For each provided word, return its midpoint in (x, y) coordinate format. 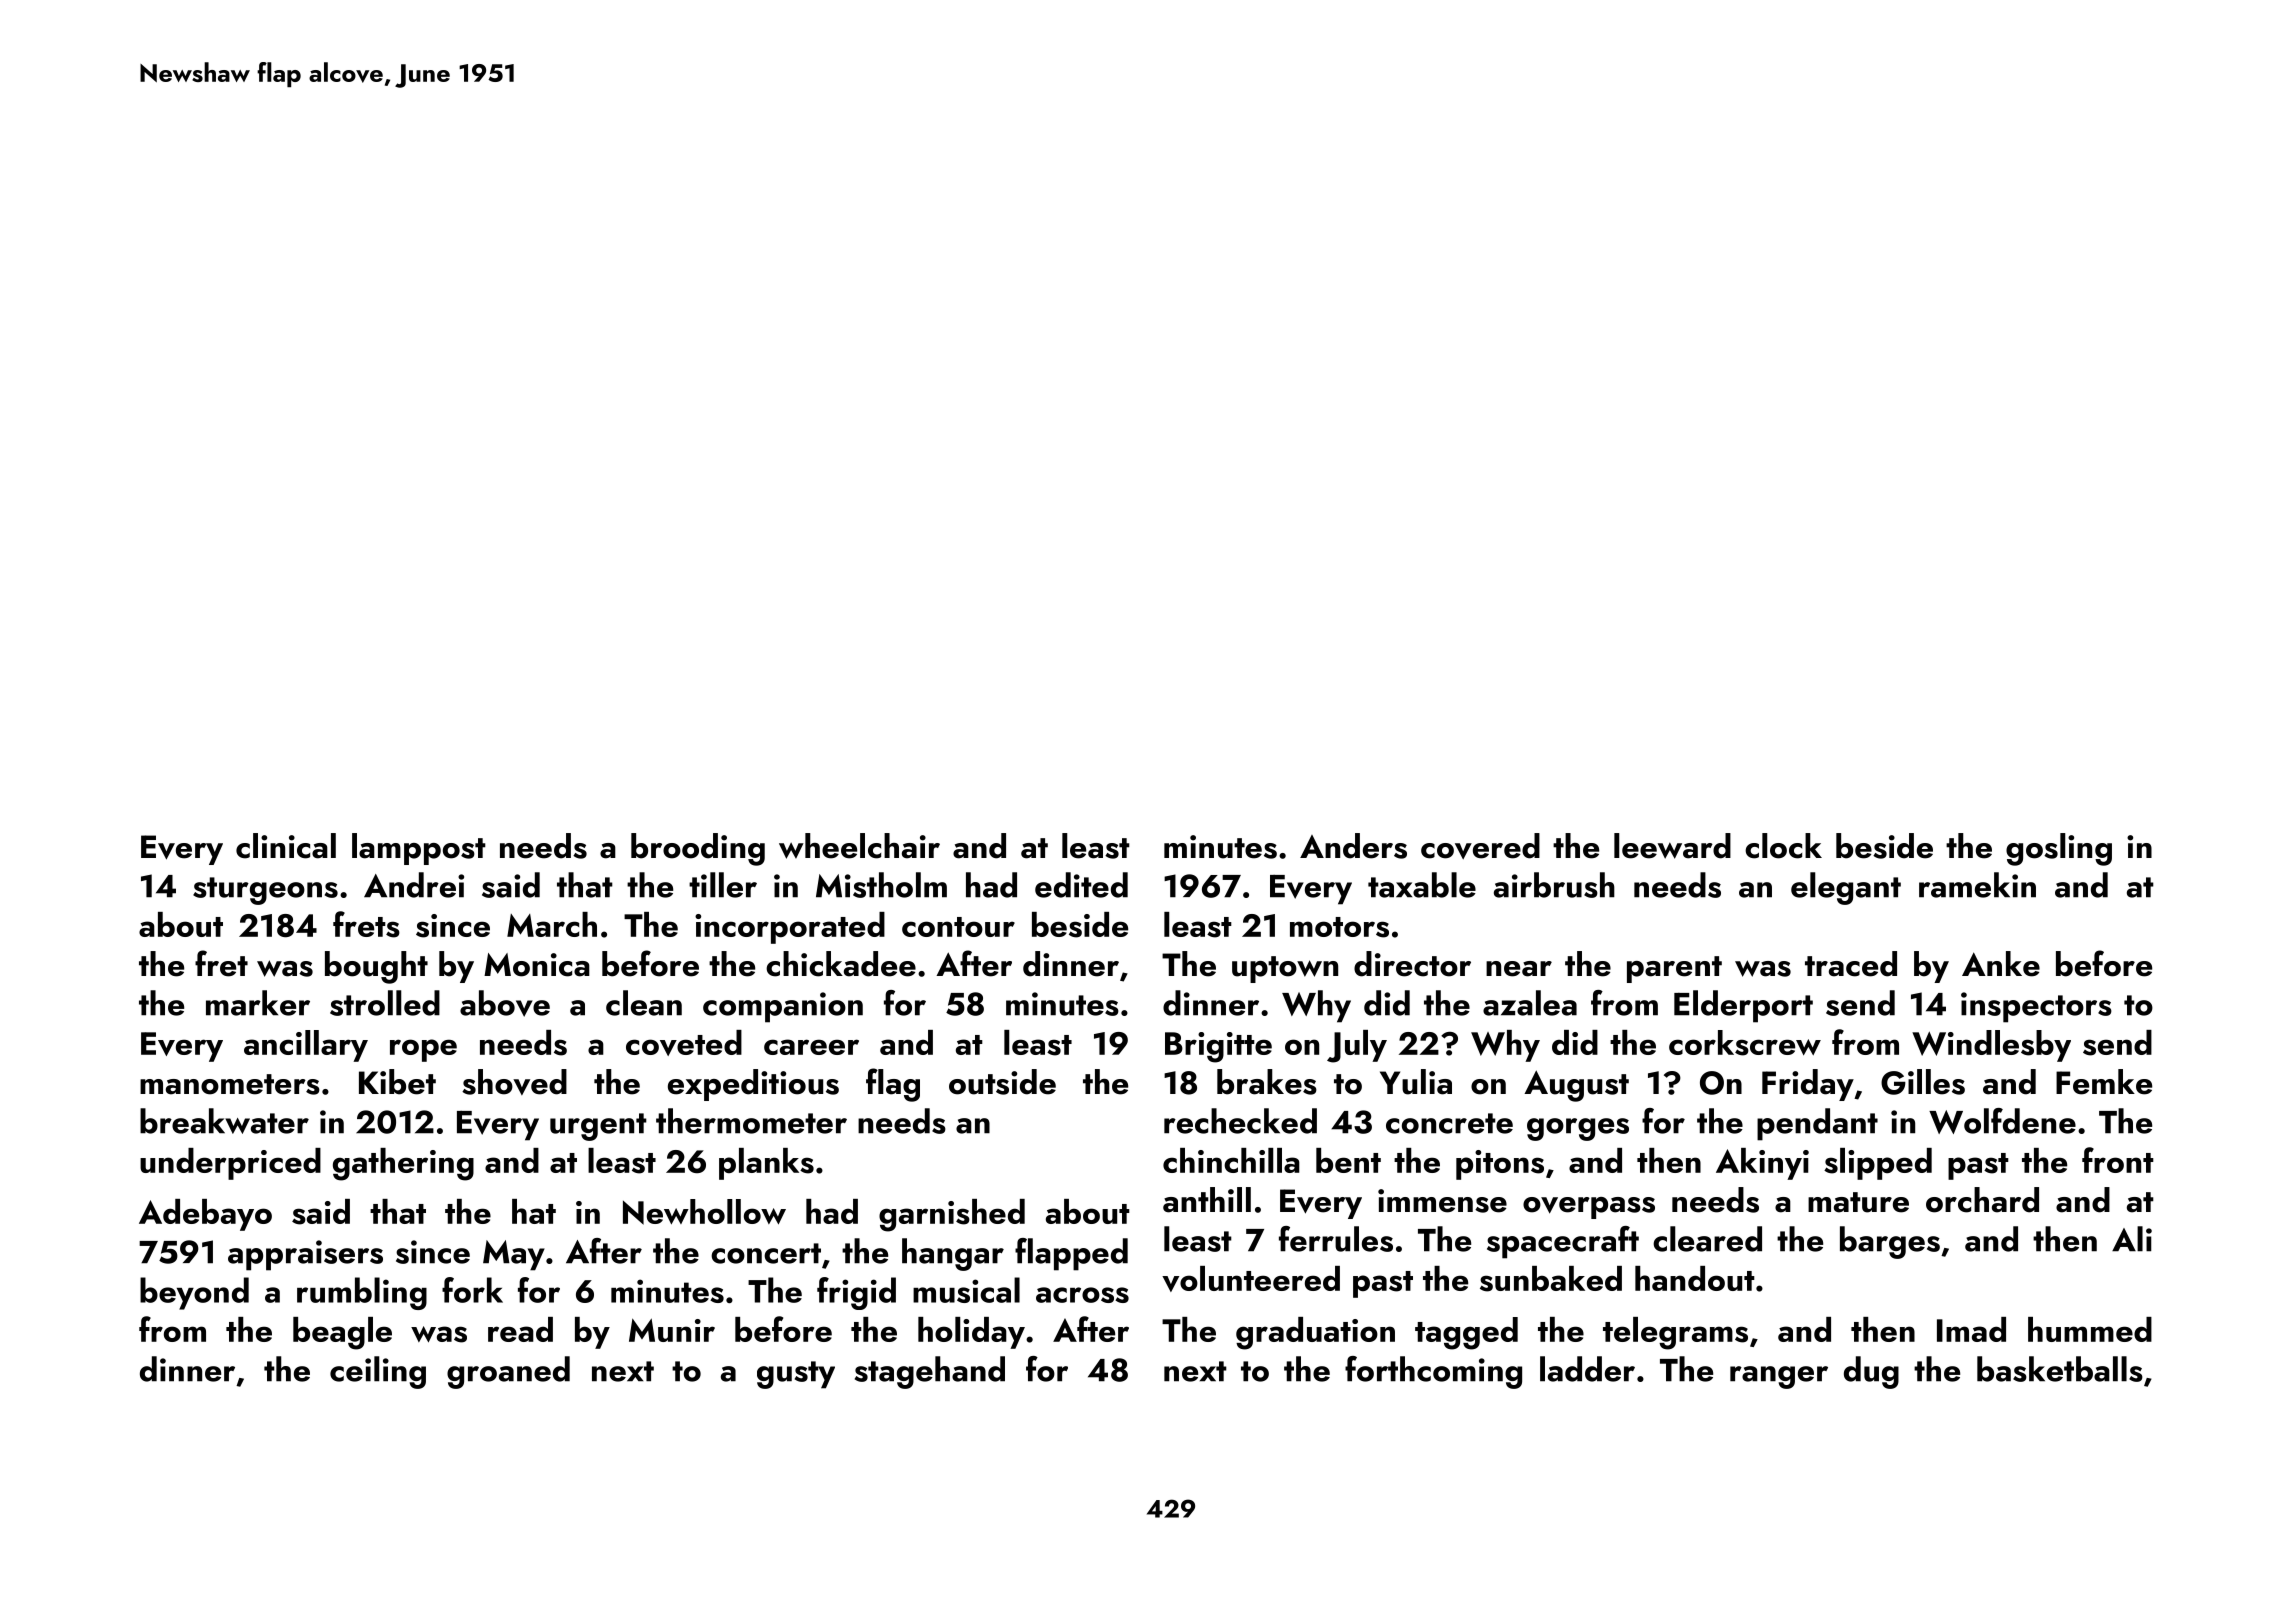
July (1357, 1046)
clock (1783, 846)
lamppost (419, 849)
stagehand (930, 1372)
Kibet (397, 1082)
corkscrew (1745, 1043)
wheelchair (859, 846)
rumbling (362, 1293)
